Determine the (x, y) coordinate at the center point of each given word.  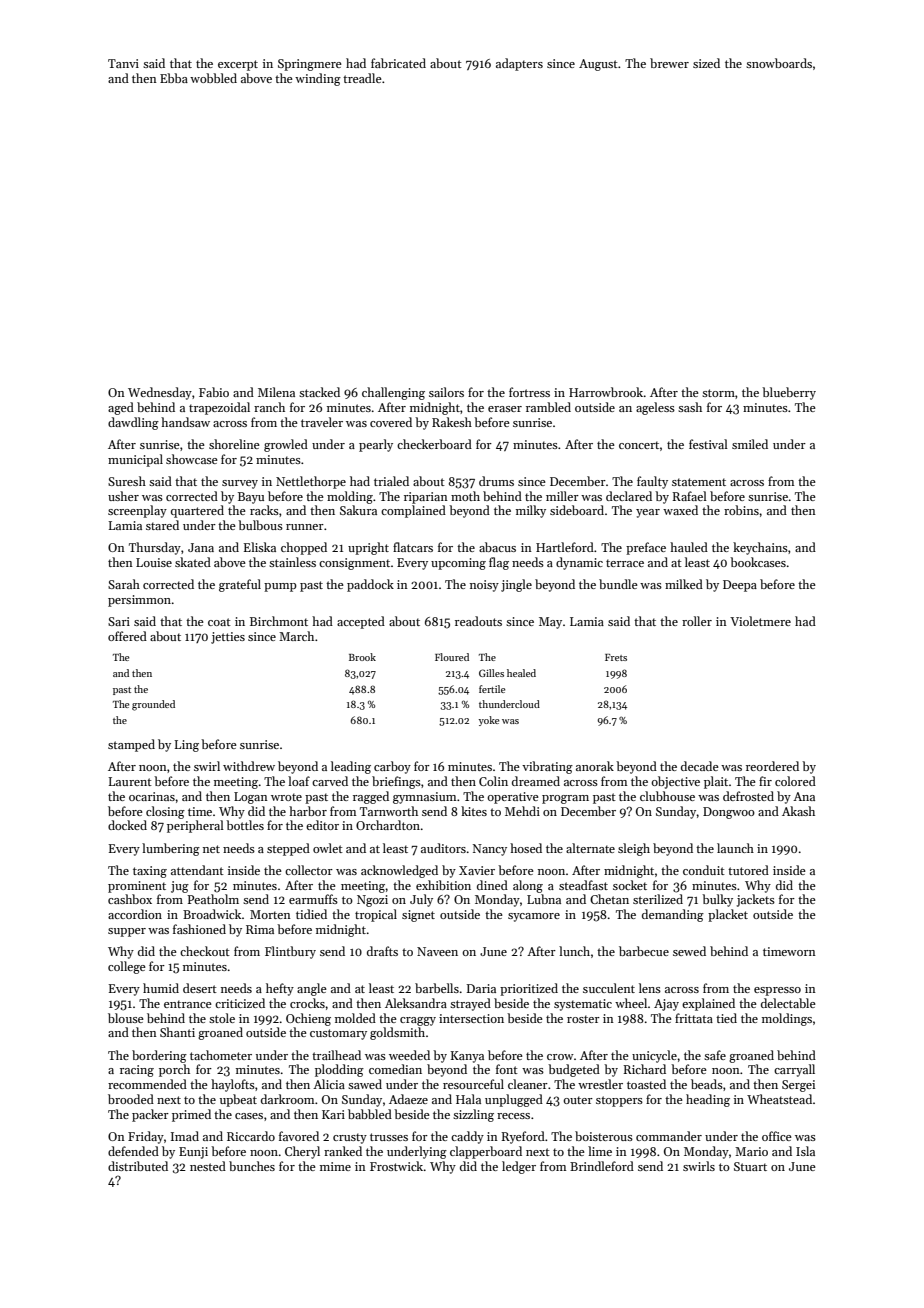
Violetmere (760, 621)
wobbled (213, 78)
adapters (519, 64)
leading (351, 767)
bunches (252, 1166)
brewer (669, 63)
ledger (519, 1167)
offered (127, 636)
